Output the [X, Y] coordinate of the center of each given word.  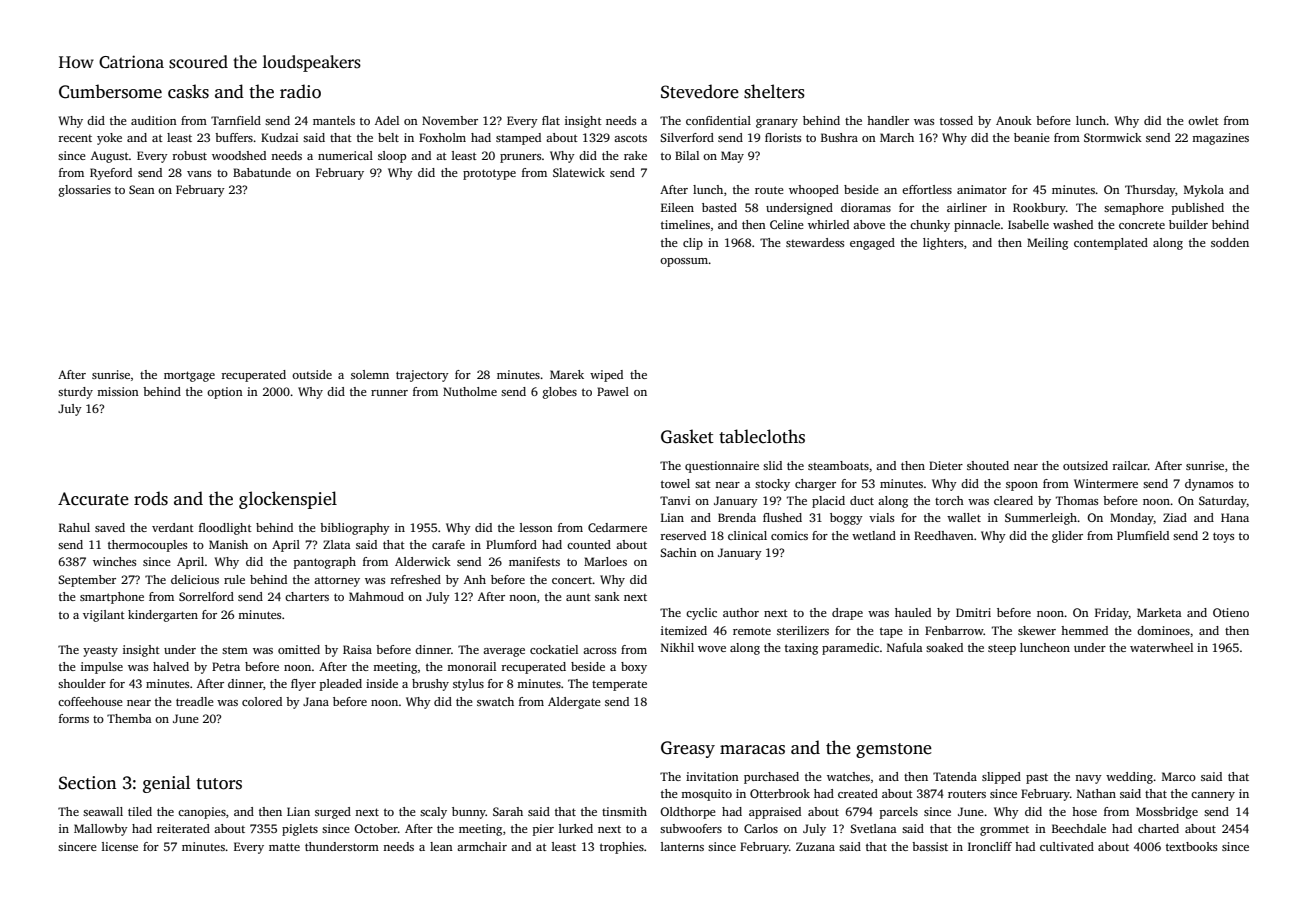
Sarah [508, 811]
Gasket [687, 436]
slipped [1001, 778]
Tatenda [955, 776]
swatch [495, 701]
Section [87, 783]
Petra [226, 666]
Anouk [1014, 120]
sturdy [75, 393]
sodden [1230, 242]
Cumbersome [110, 91]
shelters [774, 91]
